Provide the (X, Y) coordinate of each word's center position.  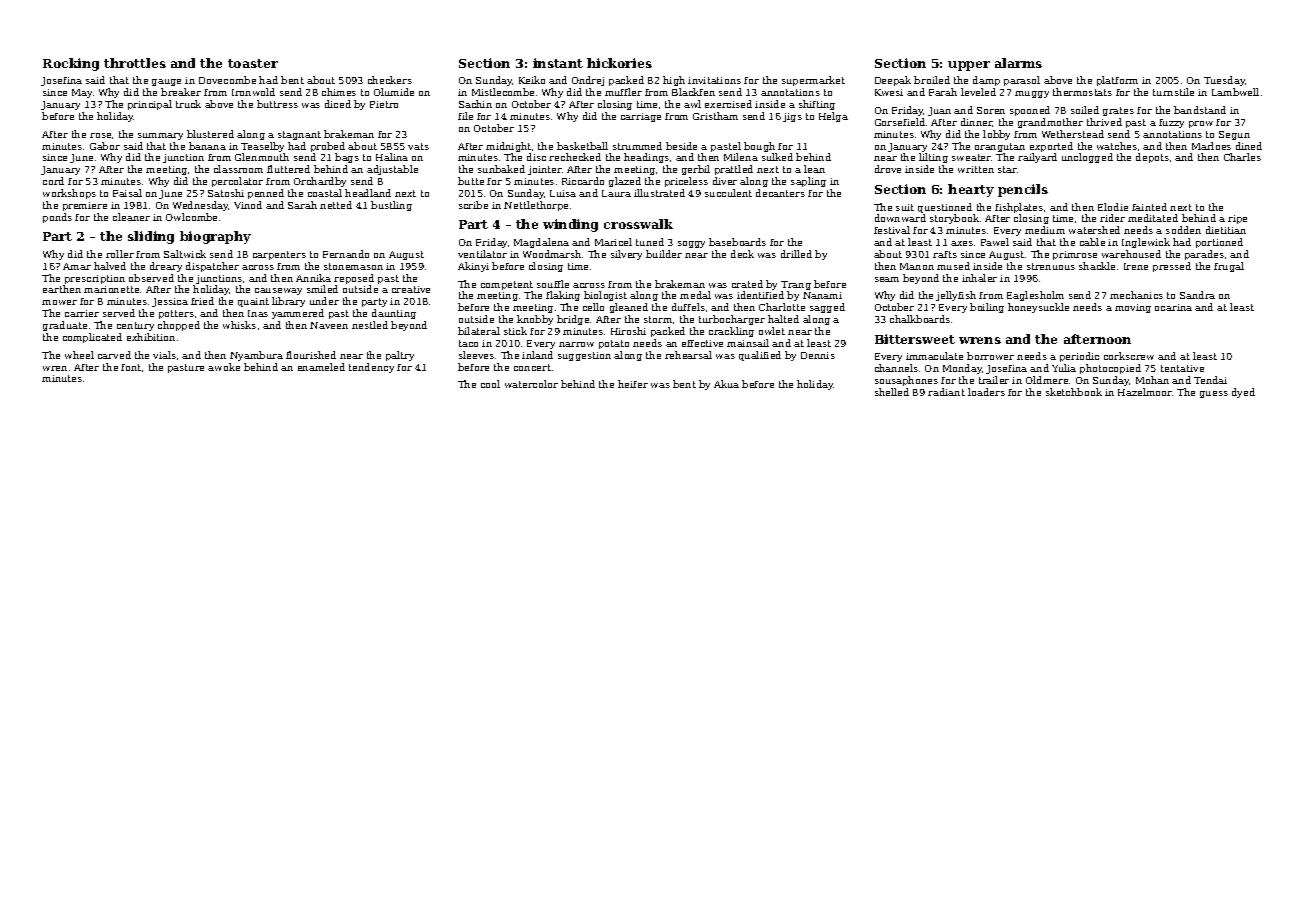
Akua (726, 384)
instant (558, 63)
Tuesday (1224, 81)
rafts (945, 254)
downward (900, 218)
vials (164, 355)
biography (215, 237)
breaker (181, 92)
